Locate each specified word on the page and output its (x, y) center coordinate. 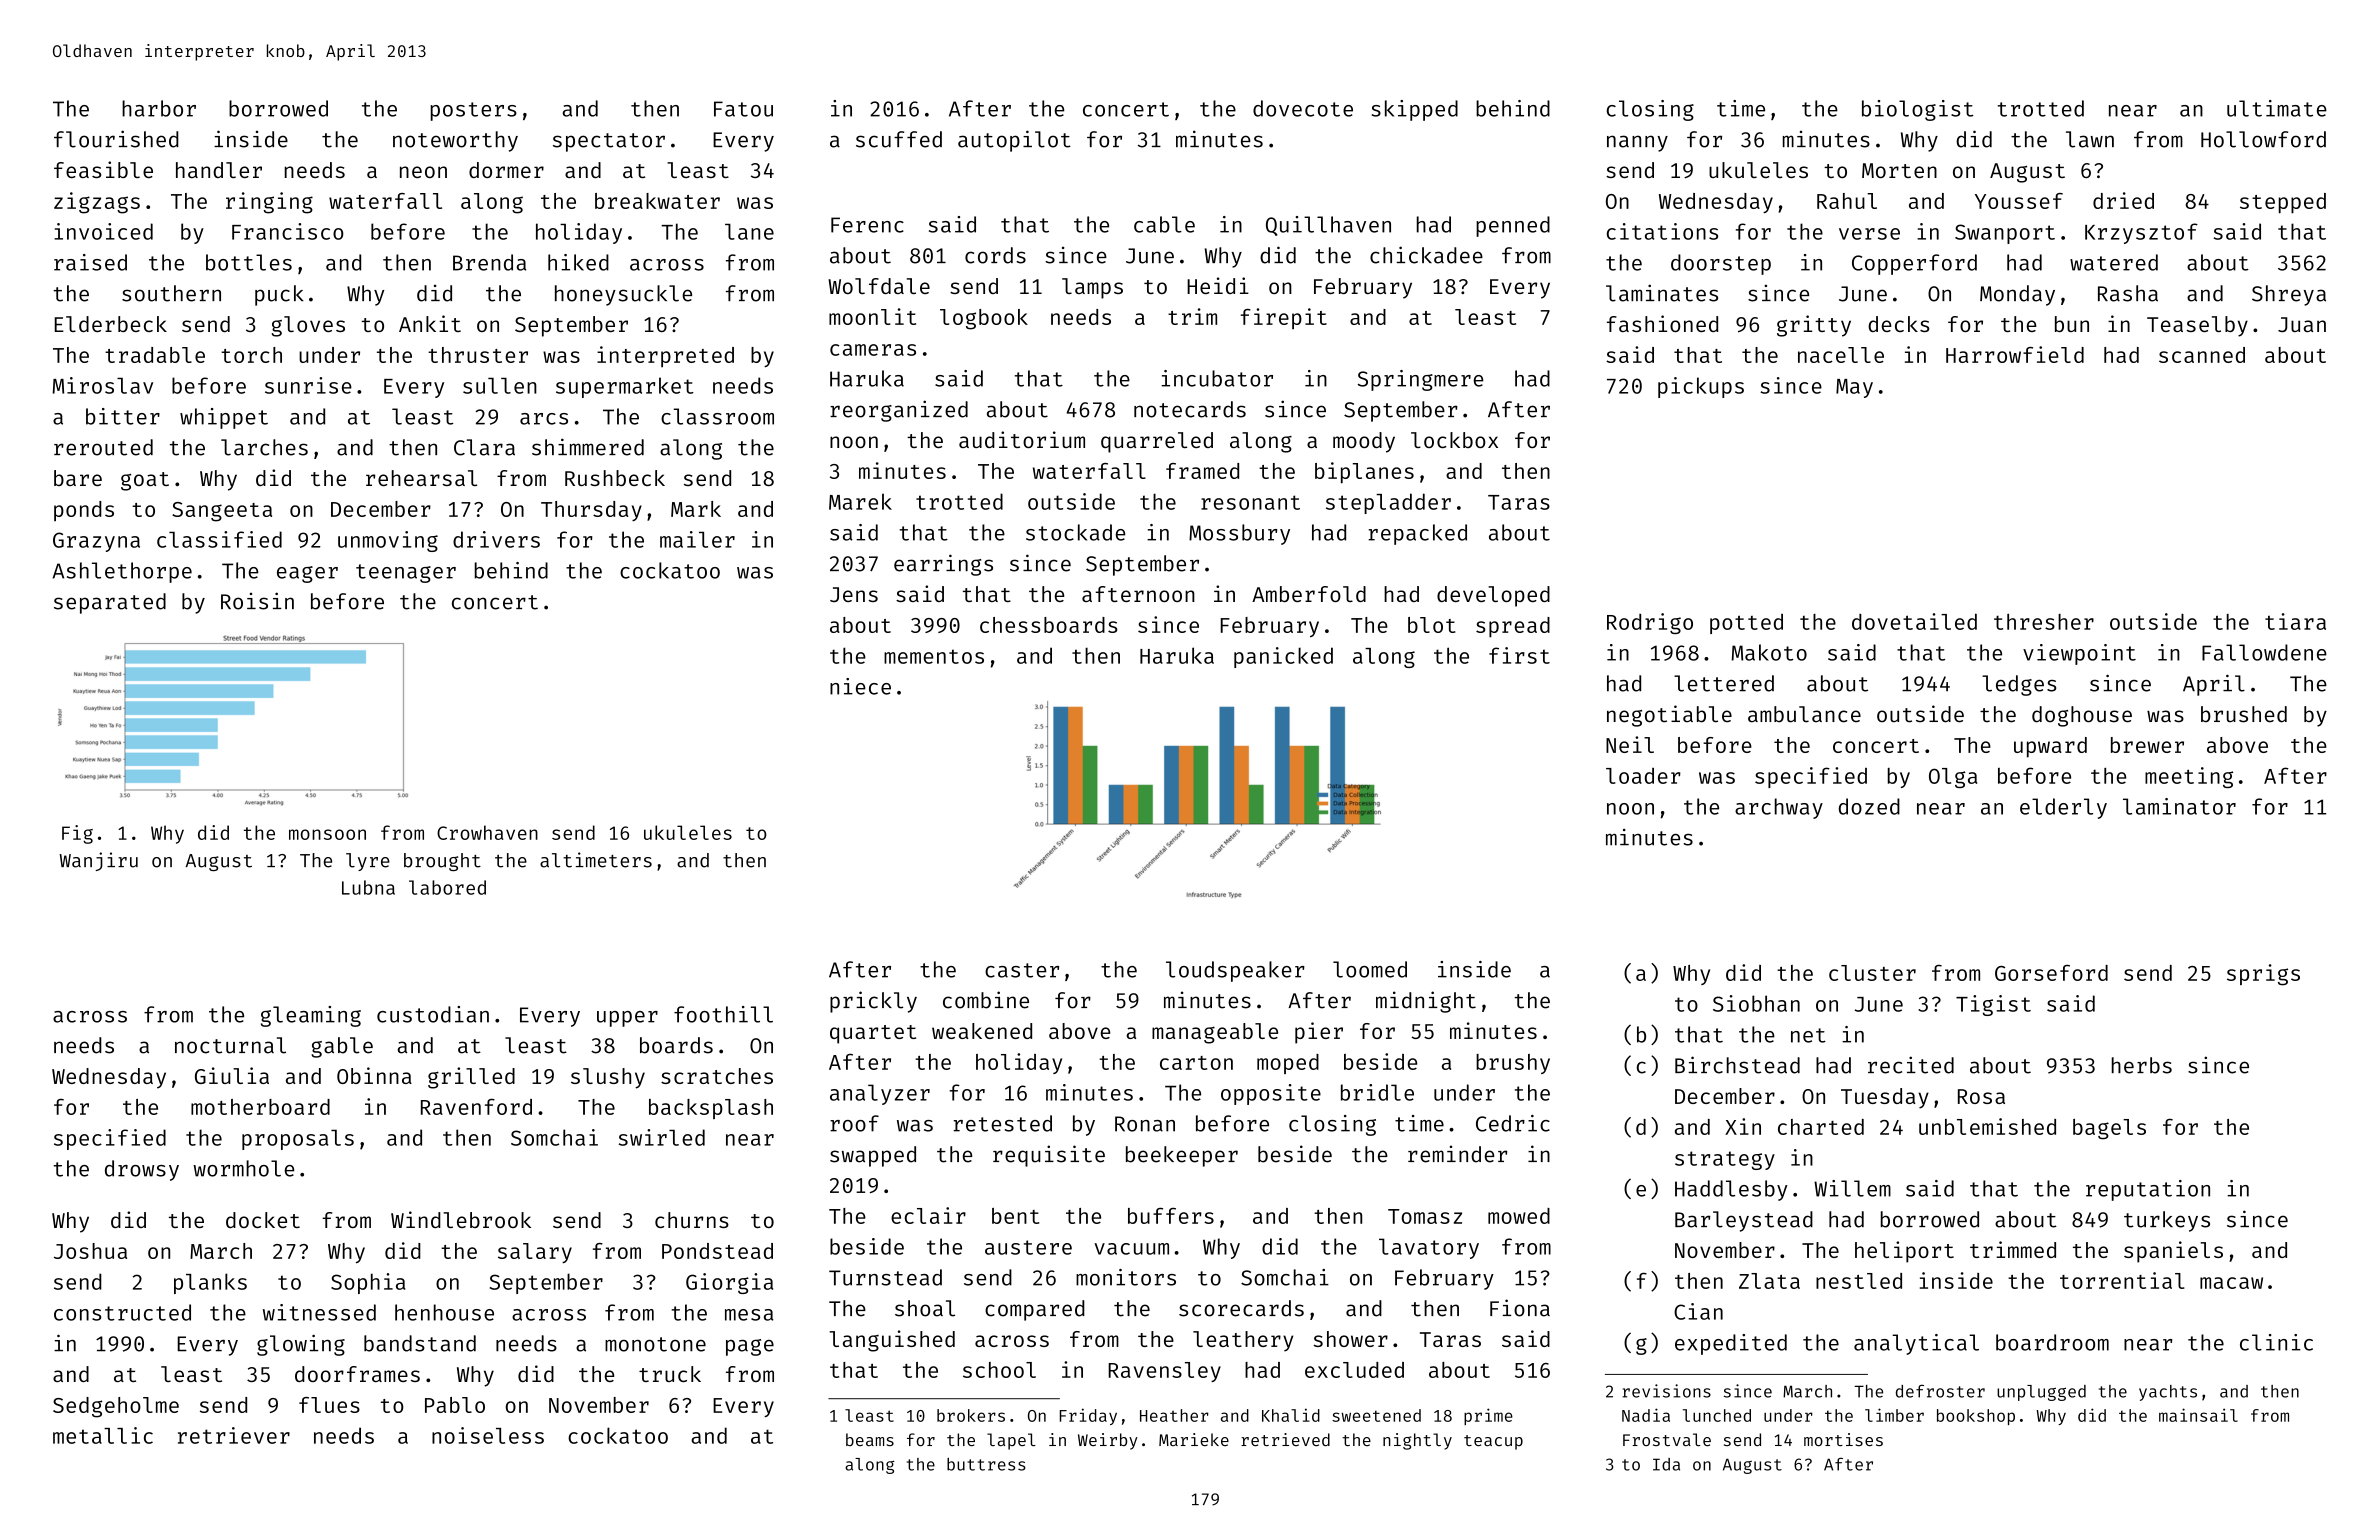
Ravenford (476, 1106)
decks (1898, 324)
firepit (1284, 318)
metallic (103, 1435)
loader (1643, 776)
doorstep (1721, 264)
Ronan (1145, 1124)
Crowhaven (487, 832)
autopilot (1014, 141)
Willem (1852, 1188)
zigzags (97, 203)
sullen (500, 386)
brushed (2244, 714)
